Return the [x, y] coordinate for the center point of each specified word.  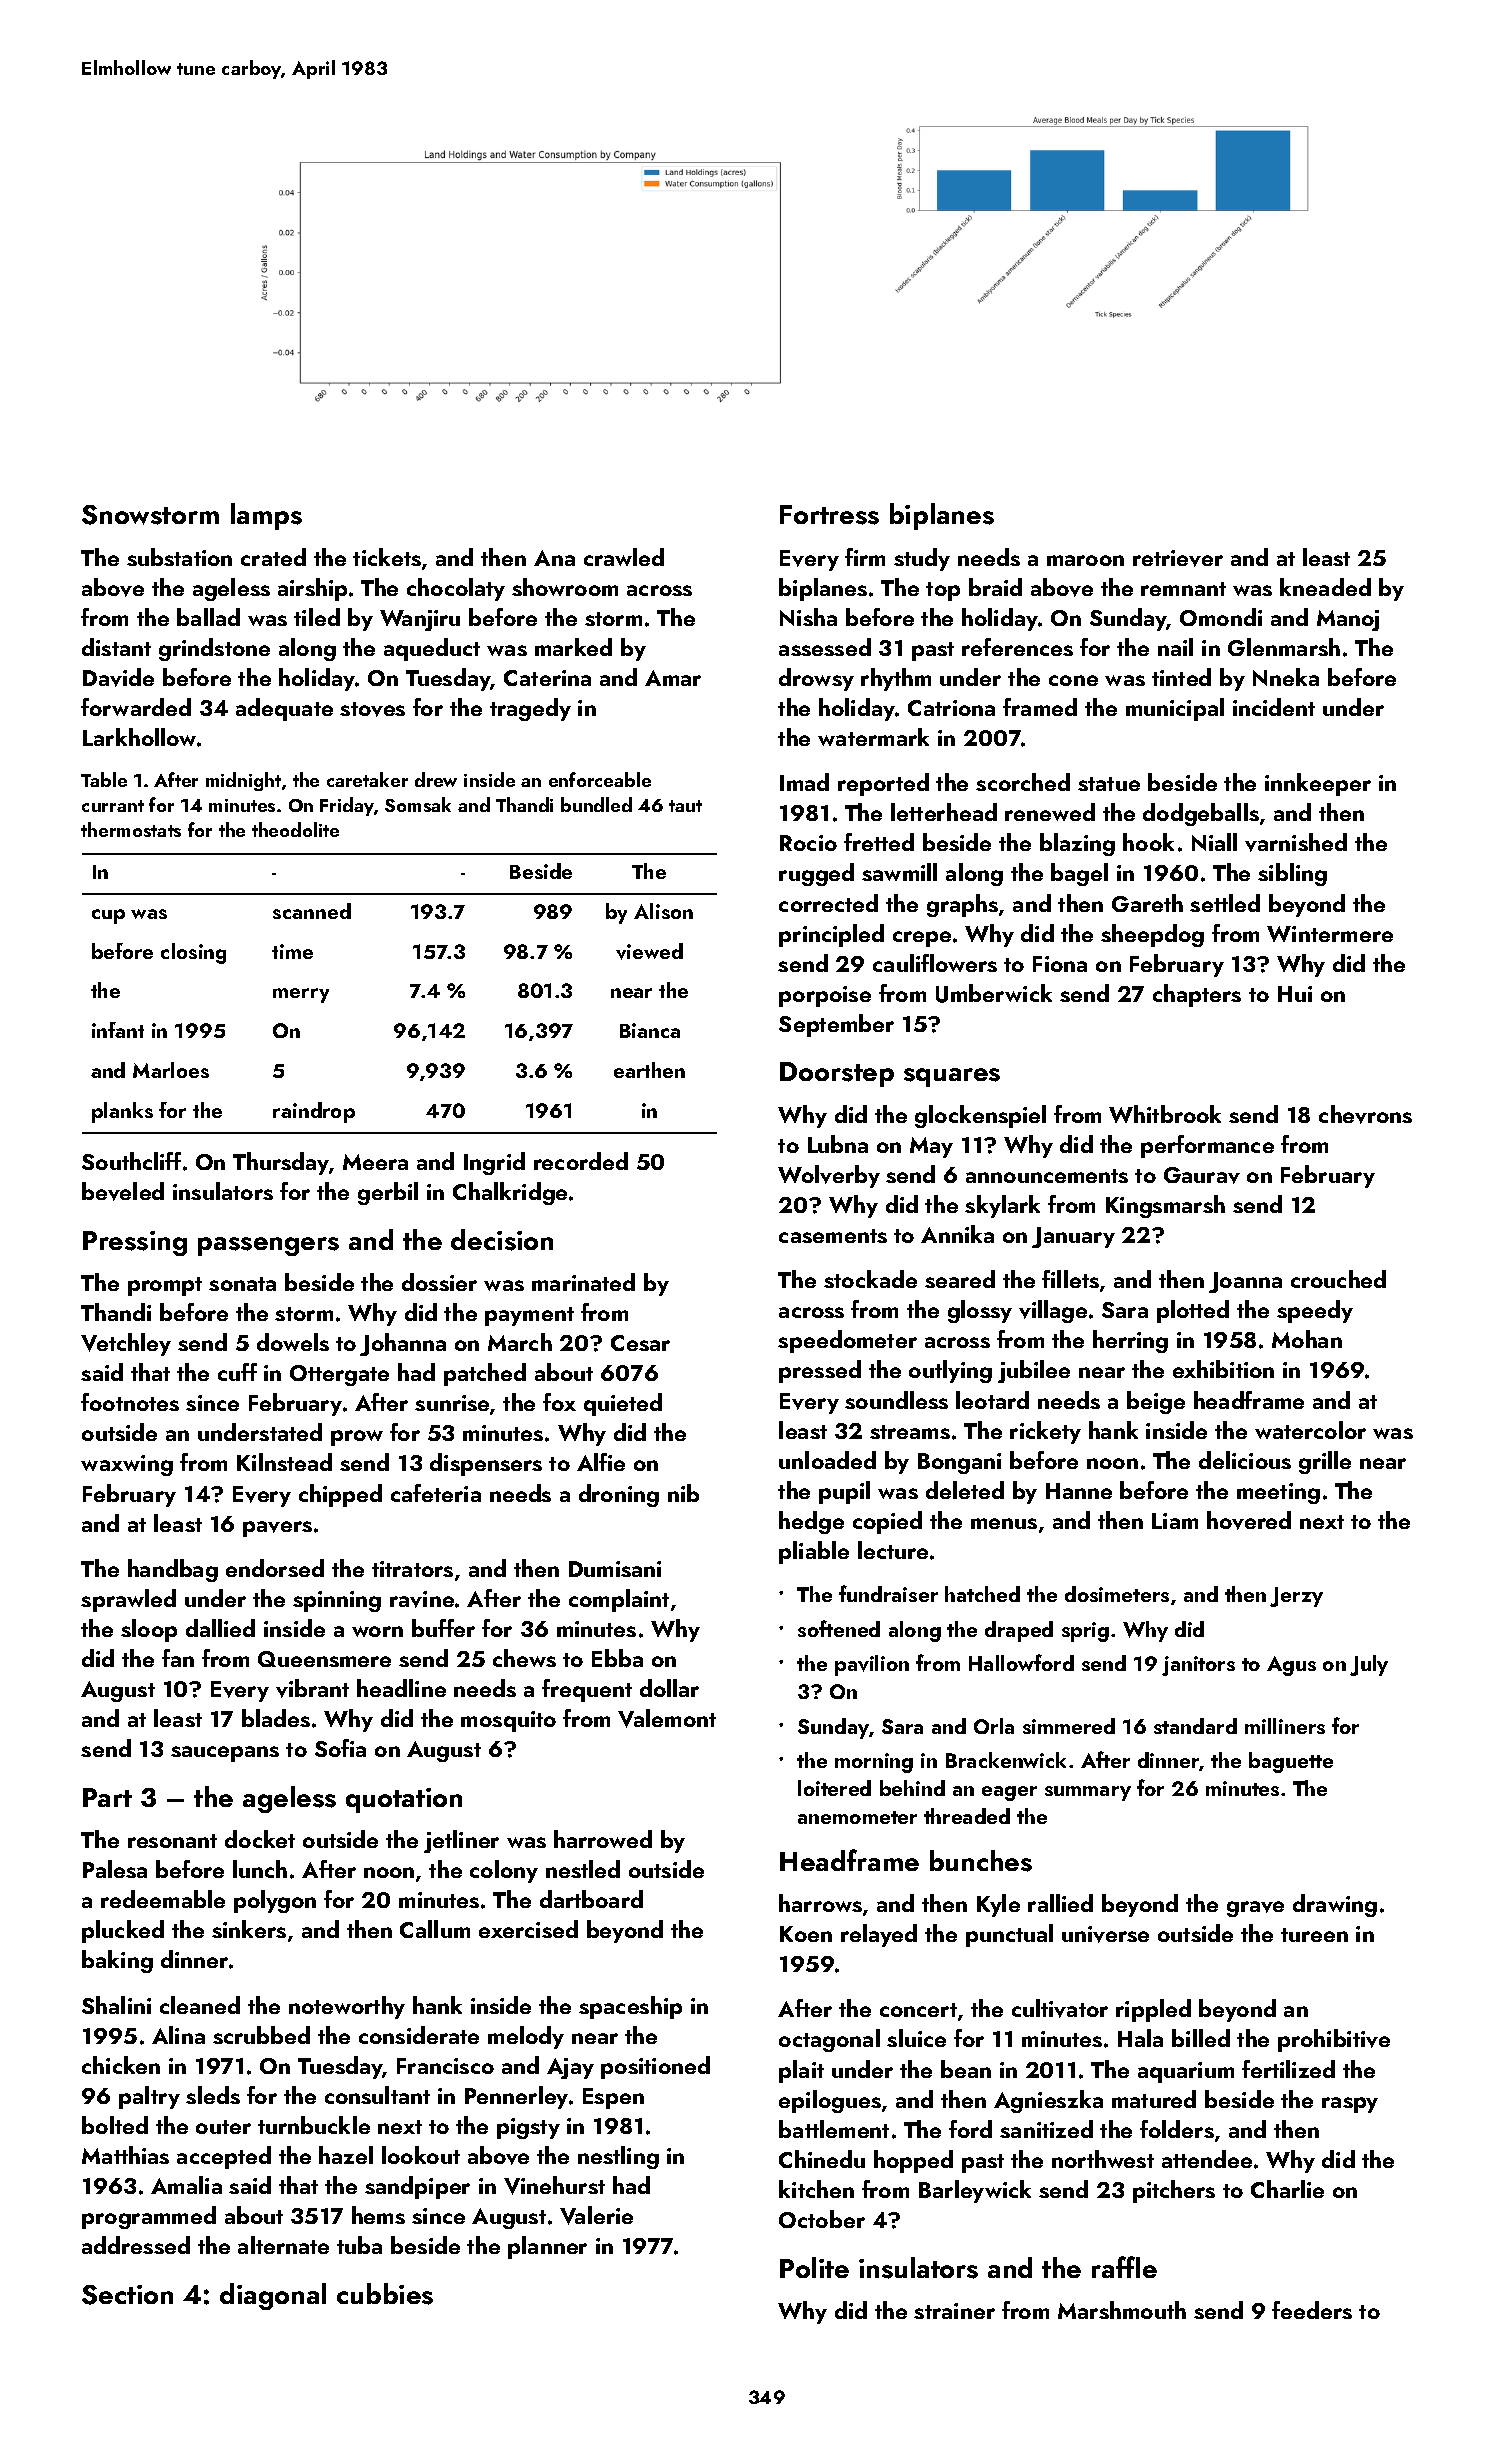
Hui [1295, 994]
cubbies [385, 2294]
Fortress [829, 515]
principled [831, 935]
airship [312, 589]
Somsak [418, 804]
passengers [268, 1246]
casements [833, 1236]
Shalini [116, 2005]
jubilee [1034, 1371]
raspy [1350, 2105]
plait [801, 2071]
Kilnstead [284, 1462]
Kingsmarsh [1165, 1206]
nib [683, 1493]
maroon [1085, 560]
